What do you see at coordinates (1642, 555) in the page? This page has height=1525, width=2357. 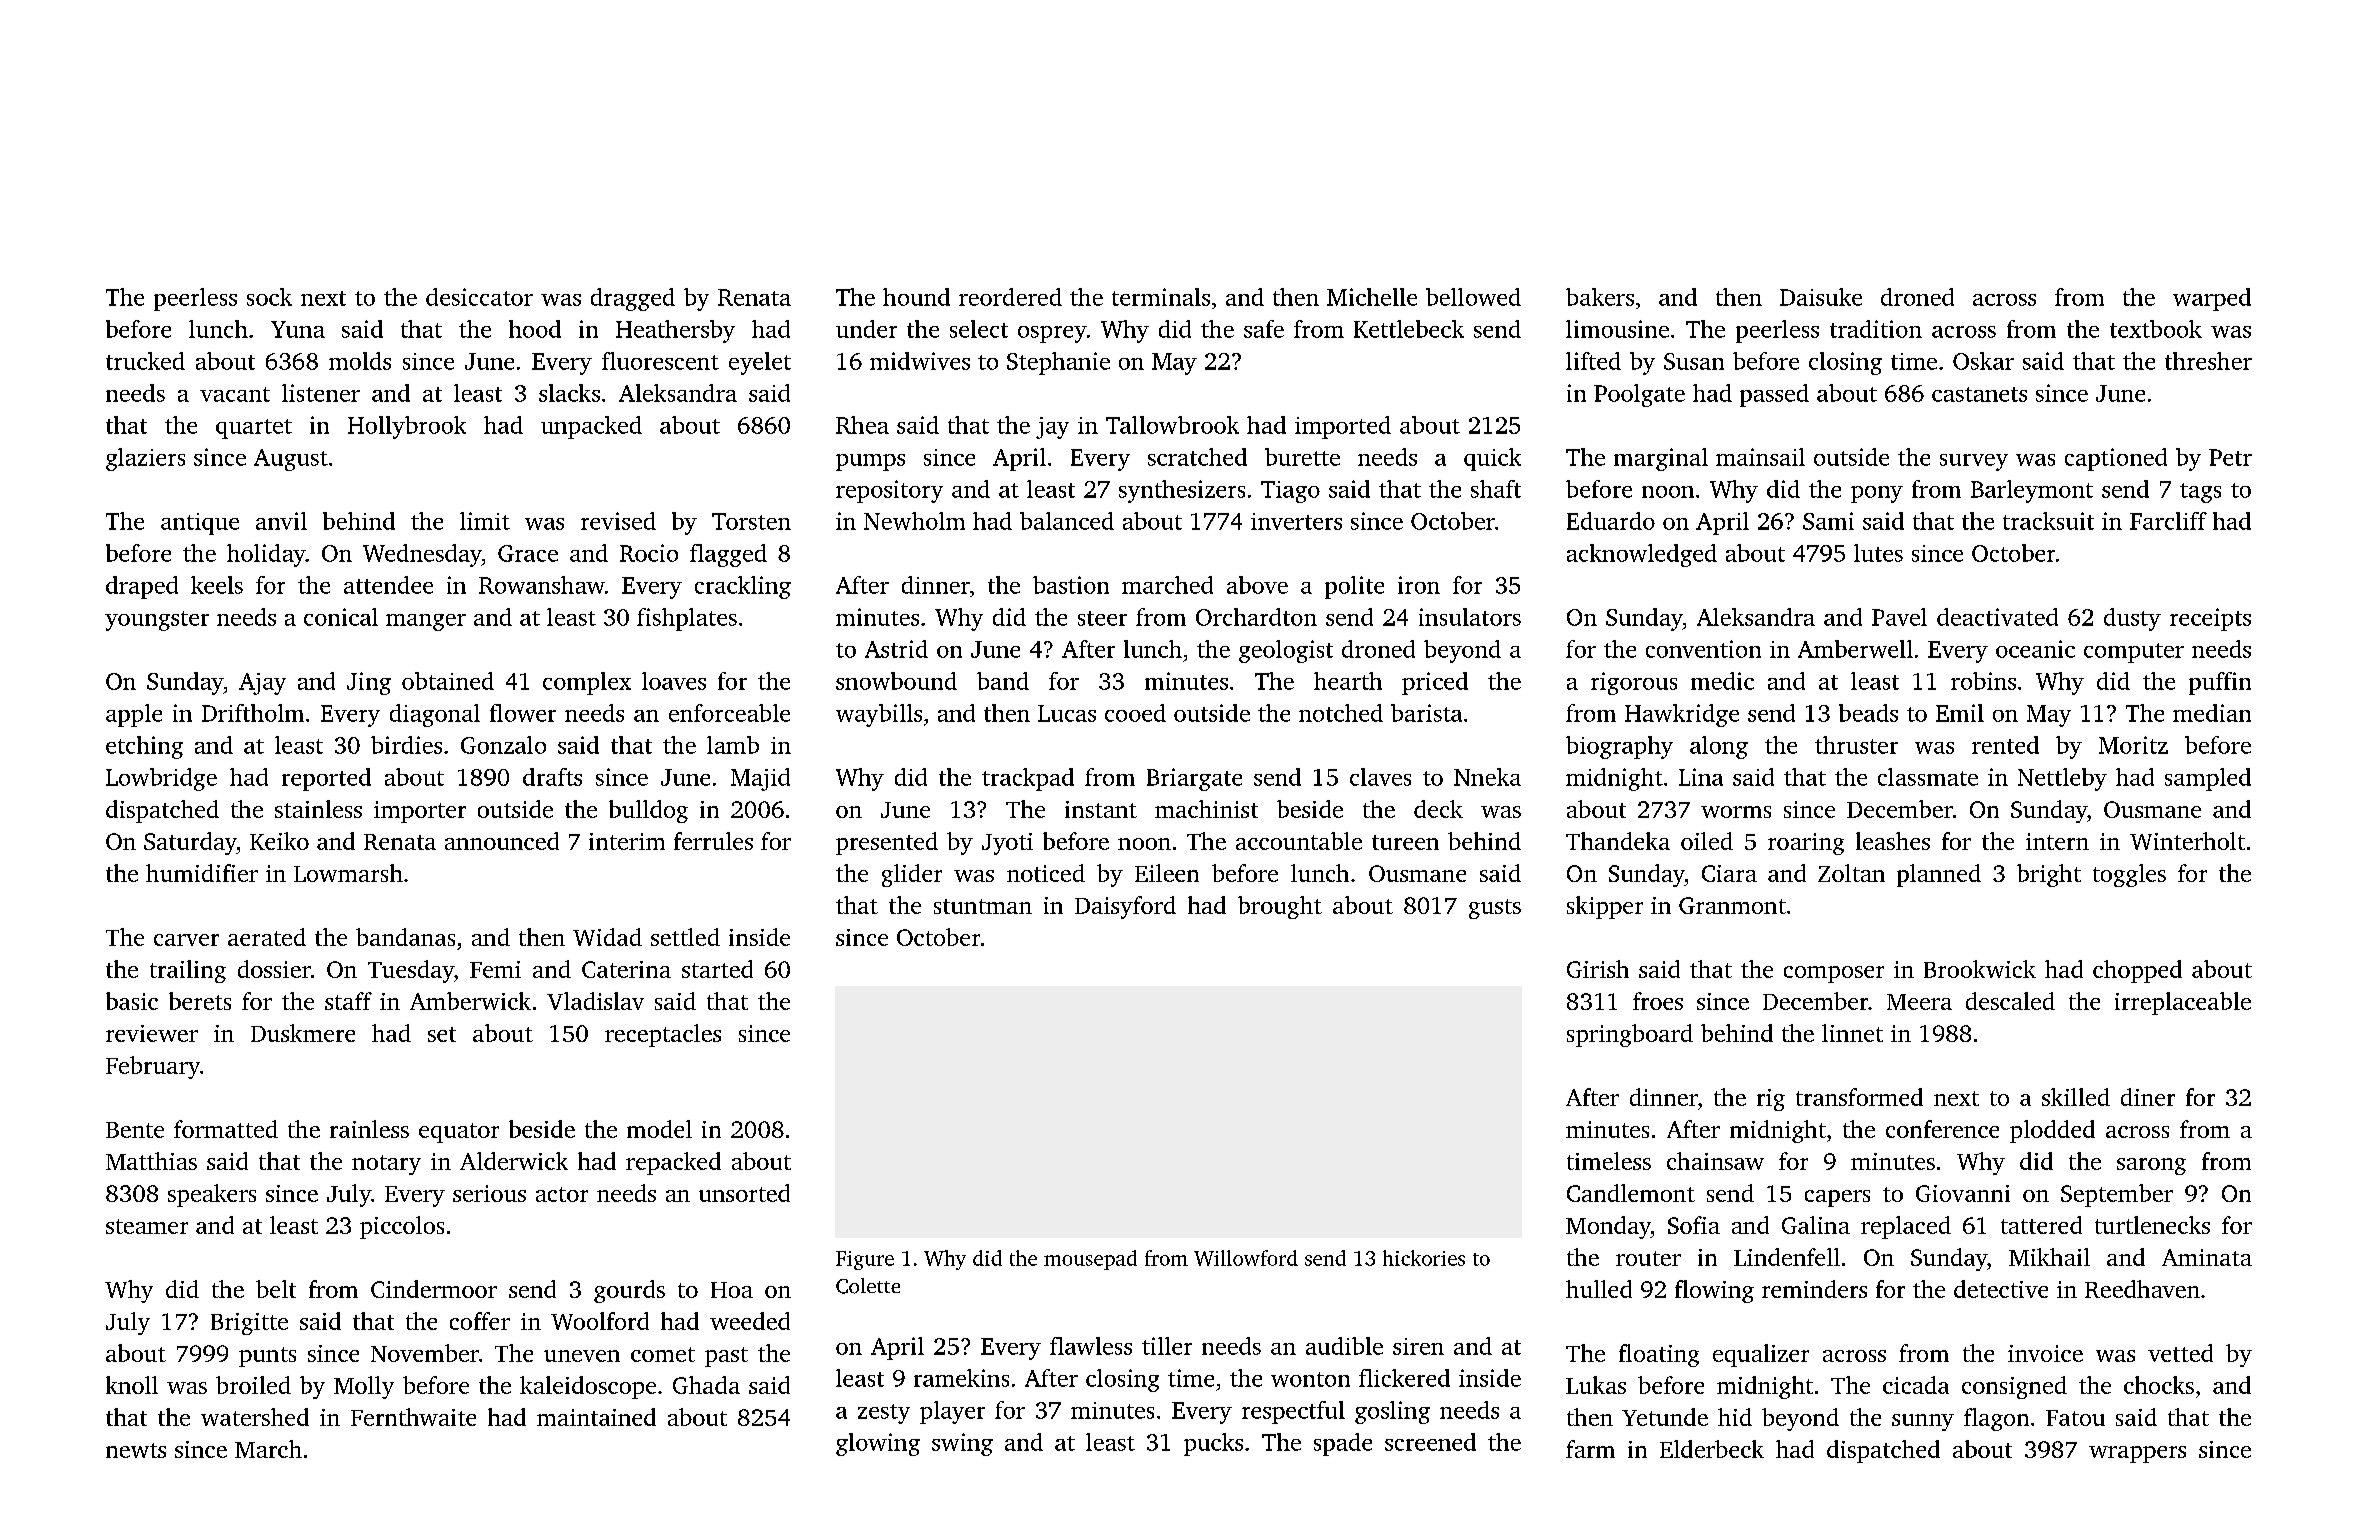 I see `acknowledged` at bounding box center [1642, 555].
